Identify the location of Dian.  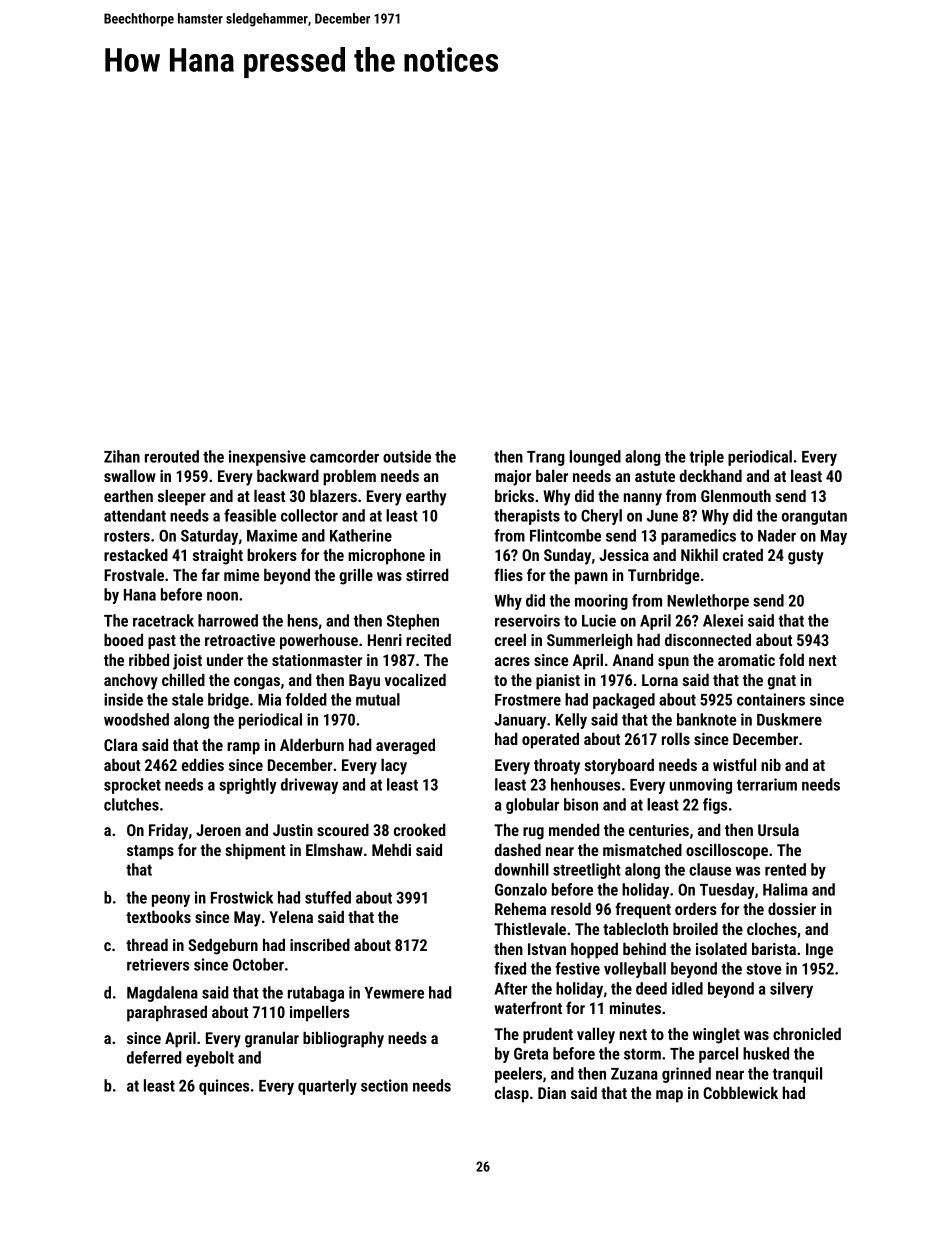
(552, 1093).
